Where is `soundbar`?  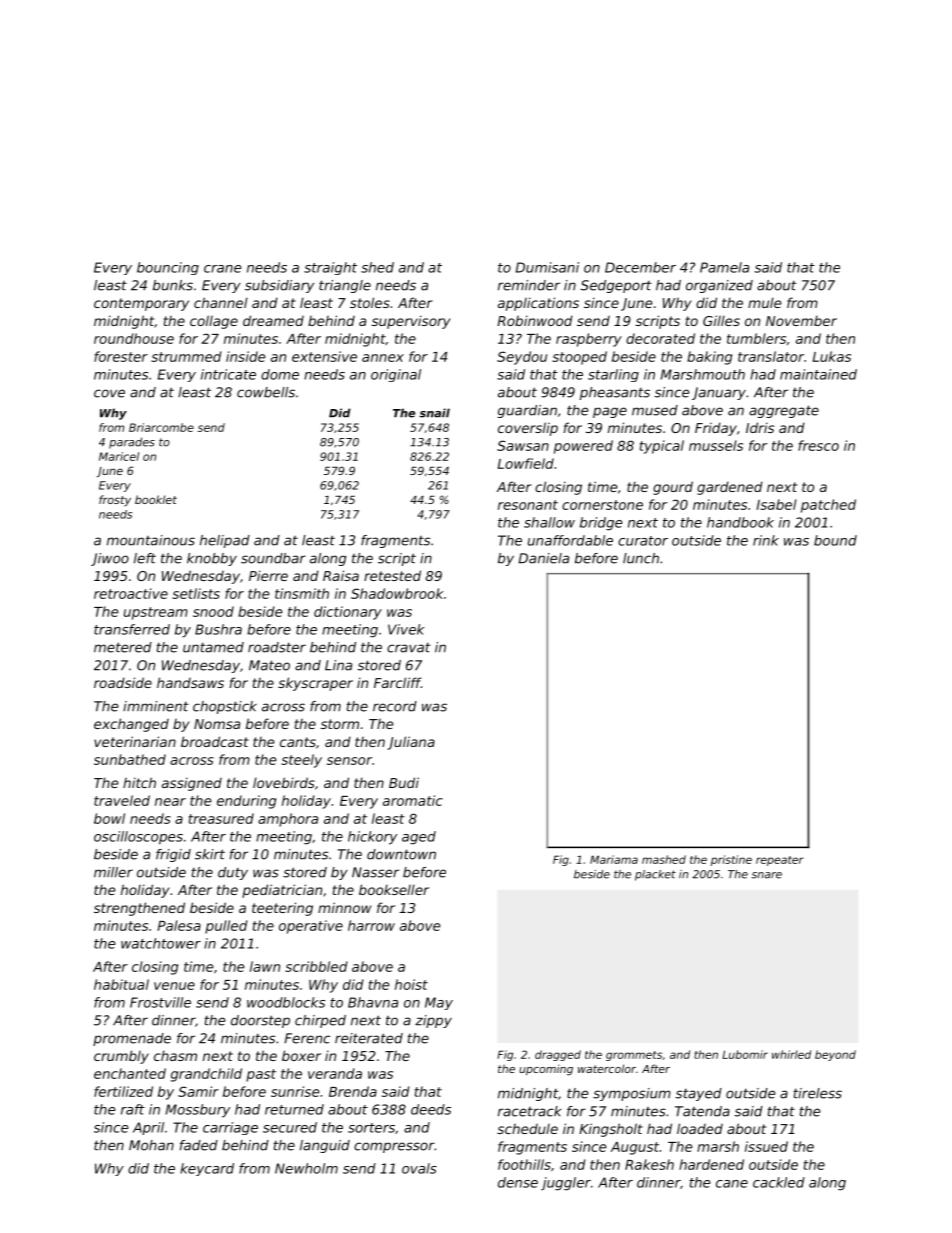
soundbar is located at coordinates (273, 558).
